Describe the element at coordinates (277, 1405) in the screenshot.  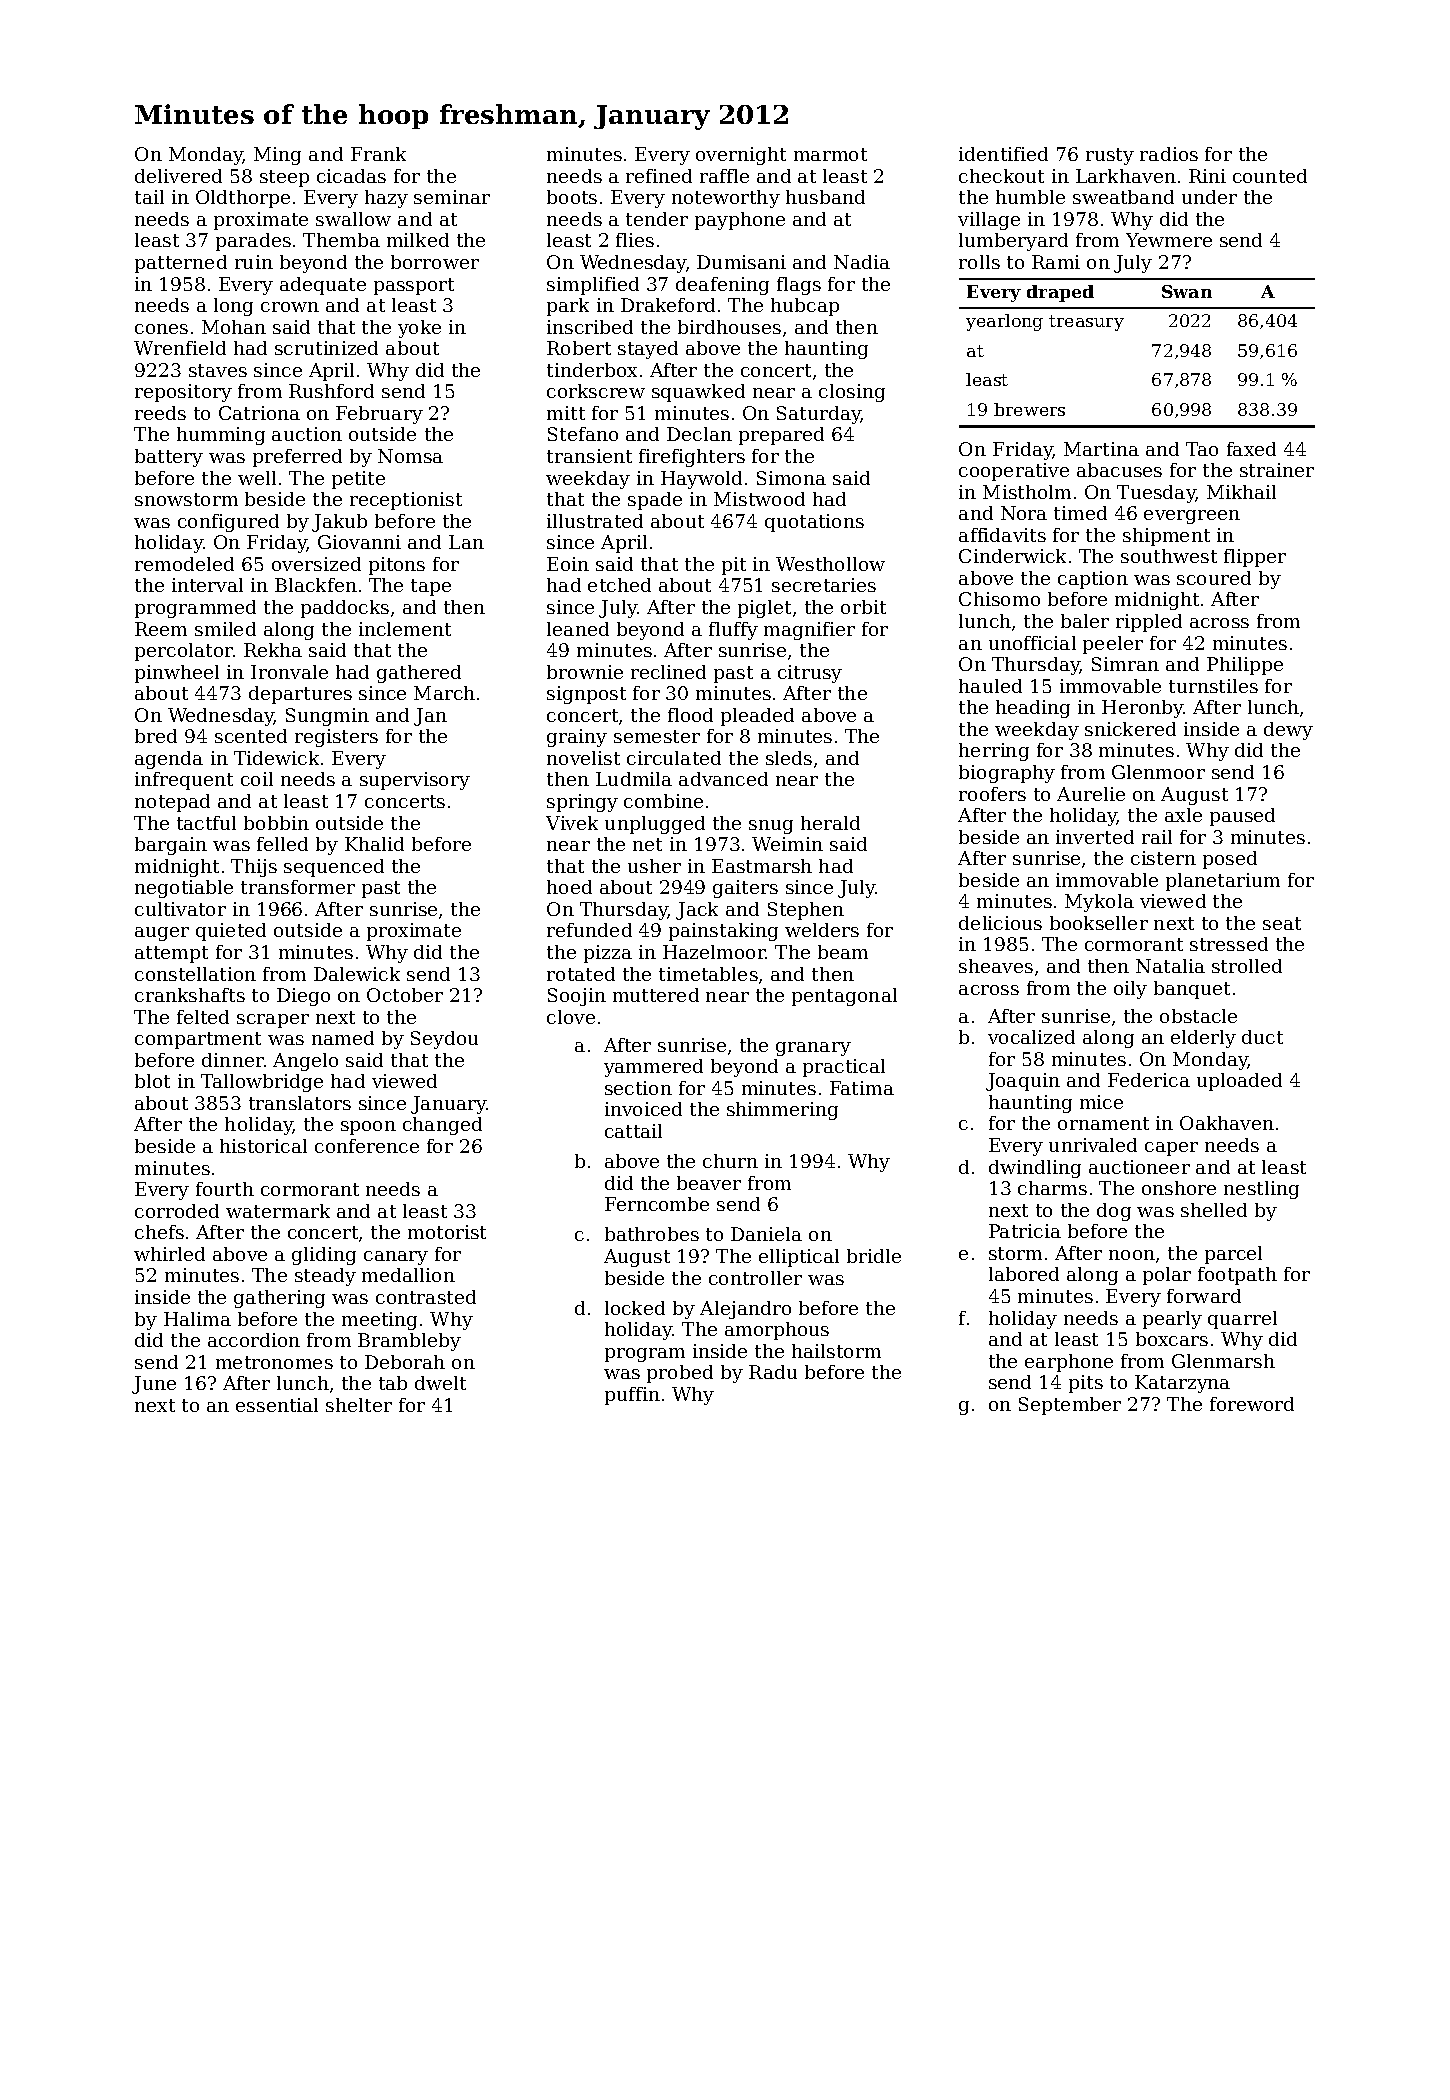
I see `essential` at that location.
